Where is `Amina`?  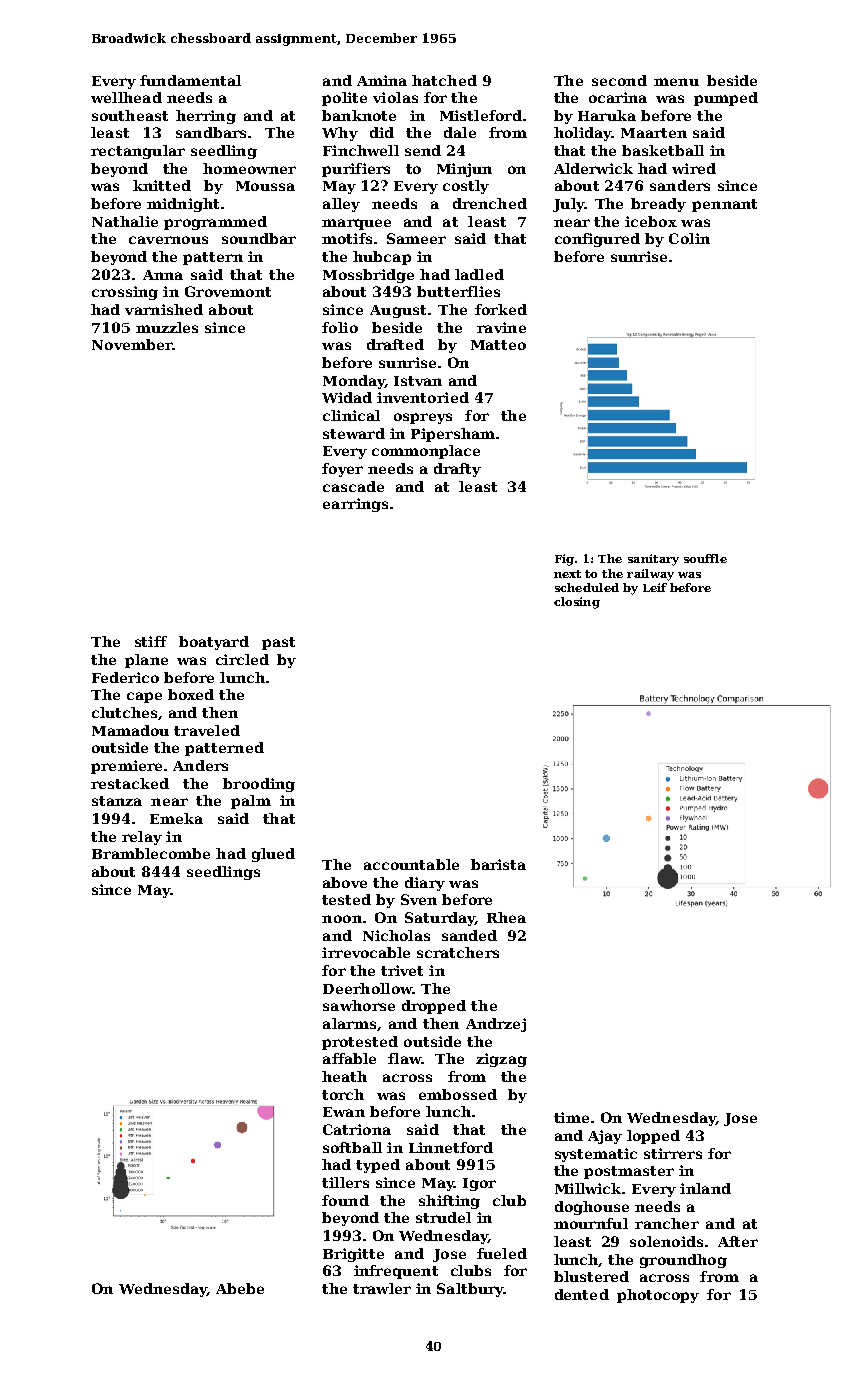
Amina is located at coordinates (382, 80).
